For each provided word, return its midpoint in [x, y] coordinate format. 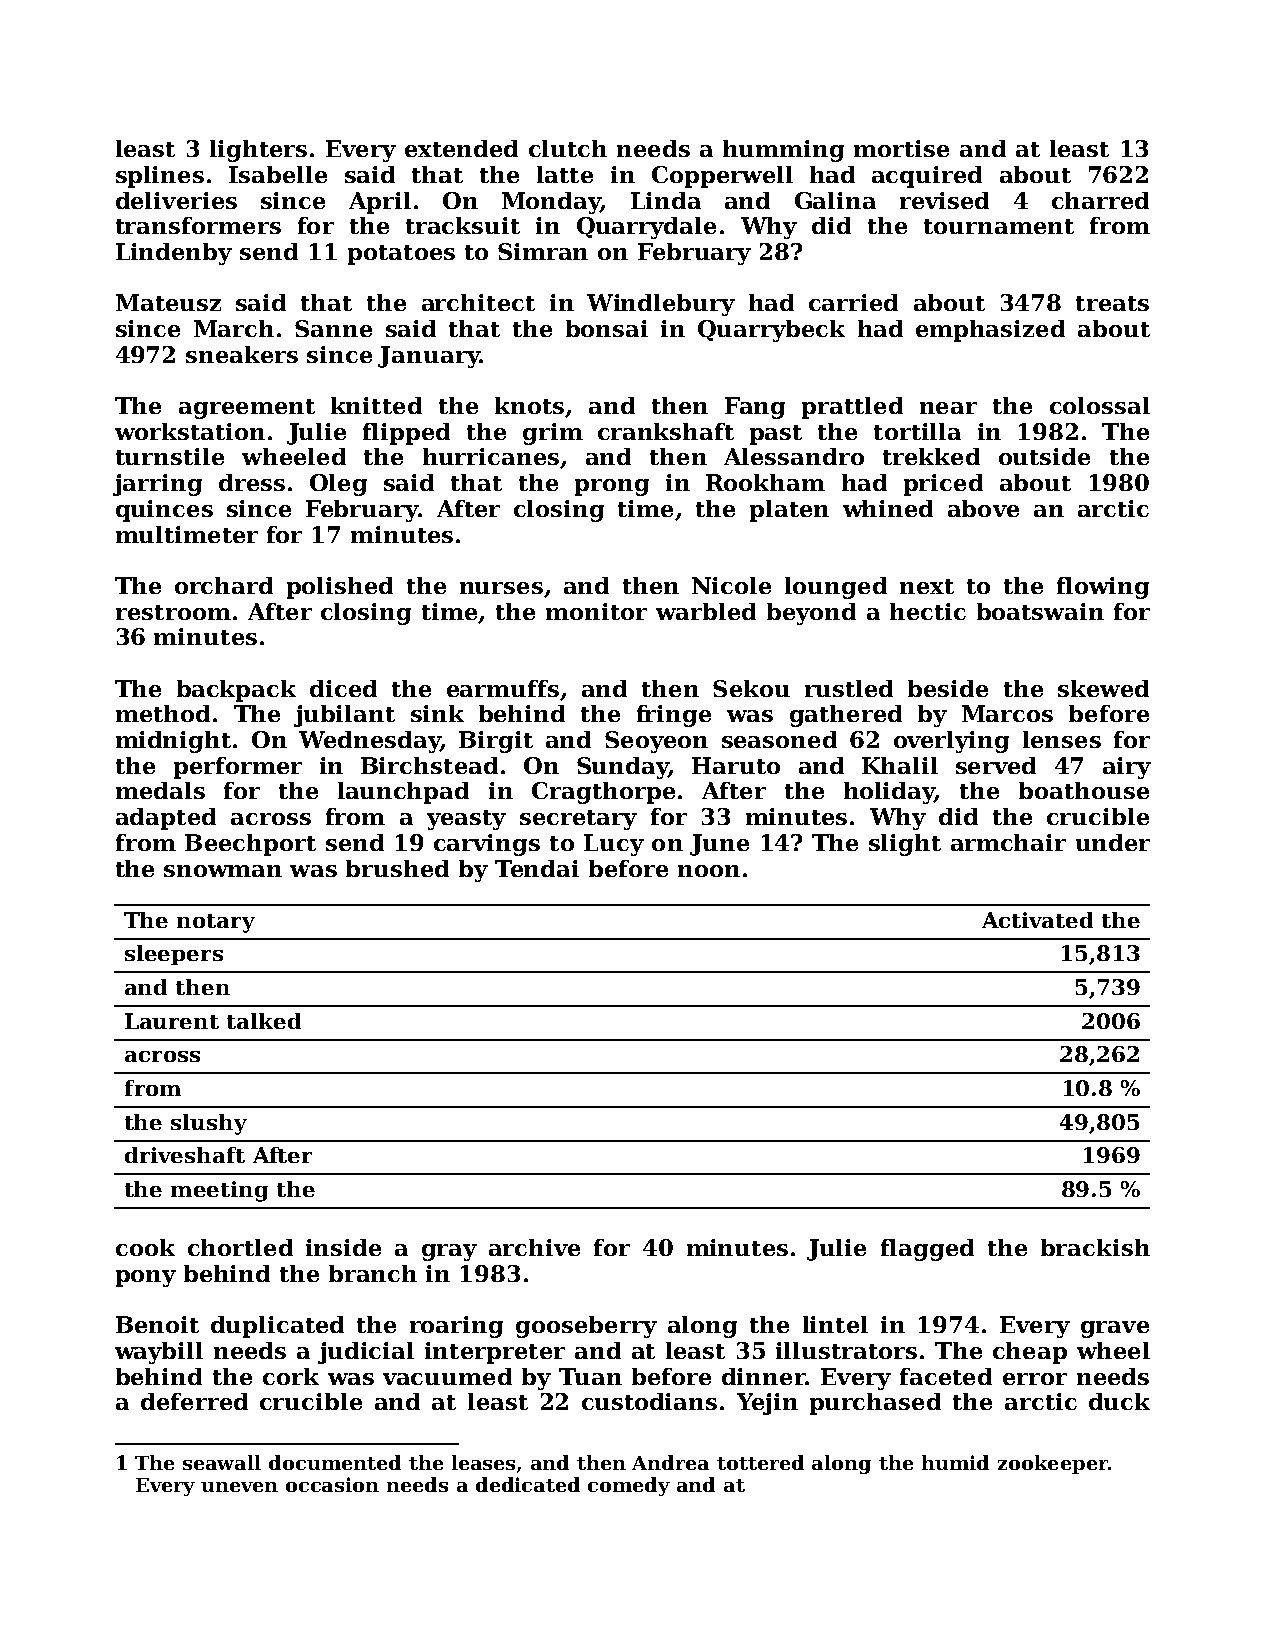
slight [905, 845]
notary [216, 923]
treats [1112, 303]
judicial [366, 1353]
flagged [927, 1250]
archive [534, 1247]
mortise [901, 148]
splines [160, 177]
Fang [755, 408]
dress [252, 482]
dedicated [528, 1484]
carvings [487, 845]
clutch [568, 148]
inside [343, 1247]
